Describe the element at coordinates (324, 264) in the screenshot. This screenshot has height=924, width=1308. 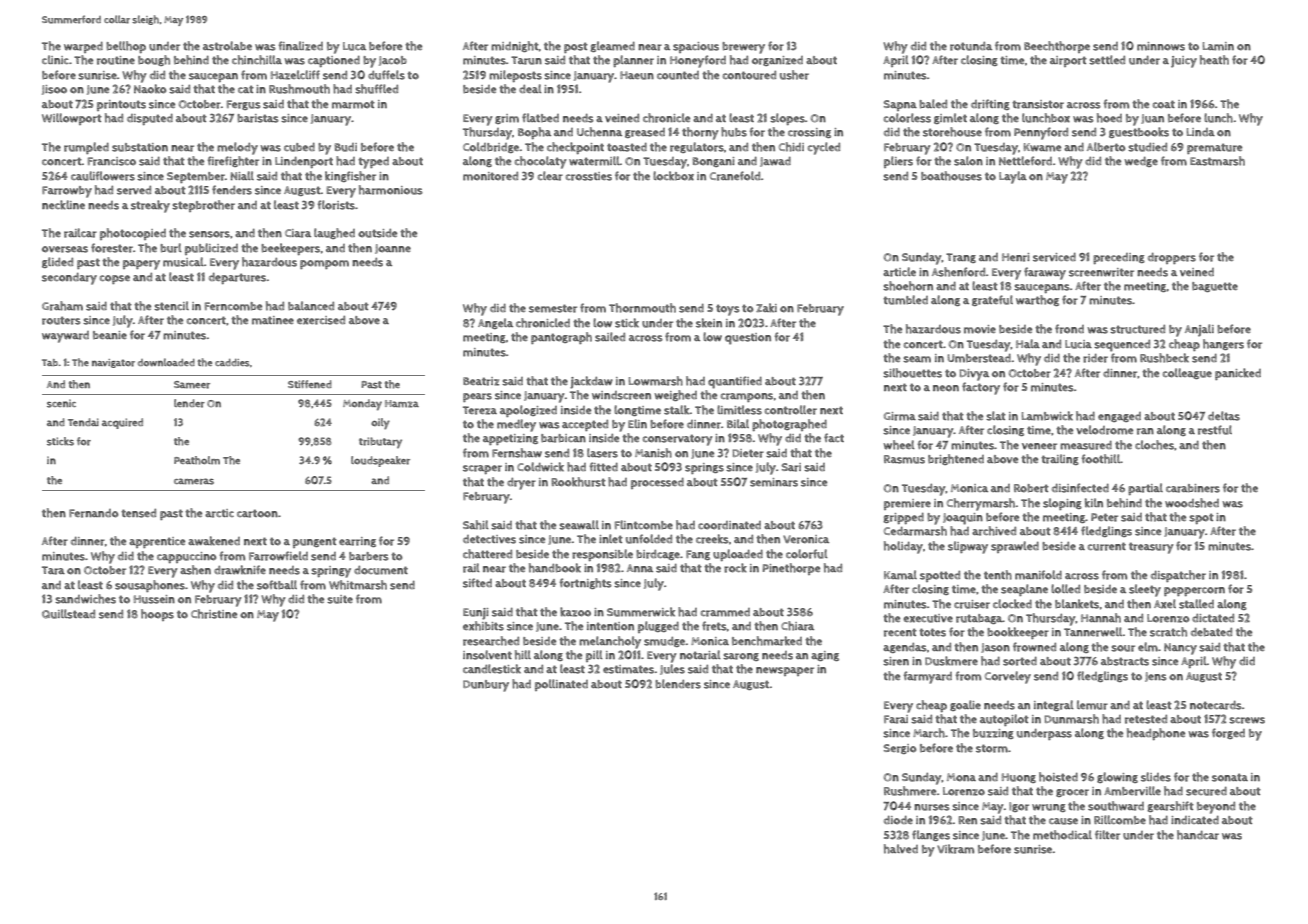
I see `pompom` at that location.
